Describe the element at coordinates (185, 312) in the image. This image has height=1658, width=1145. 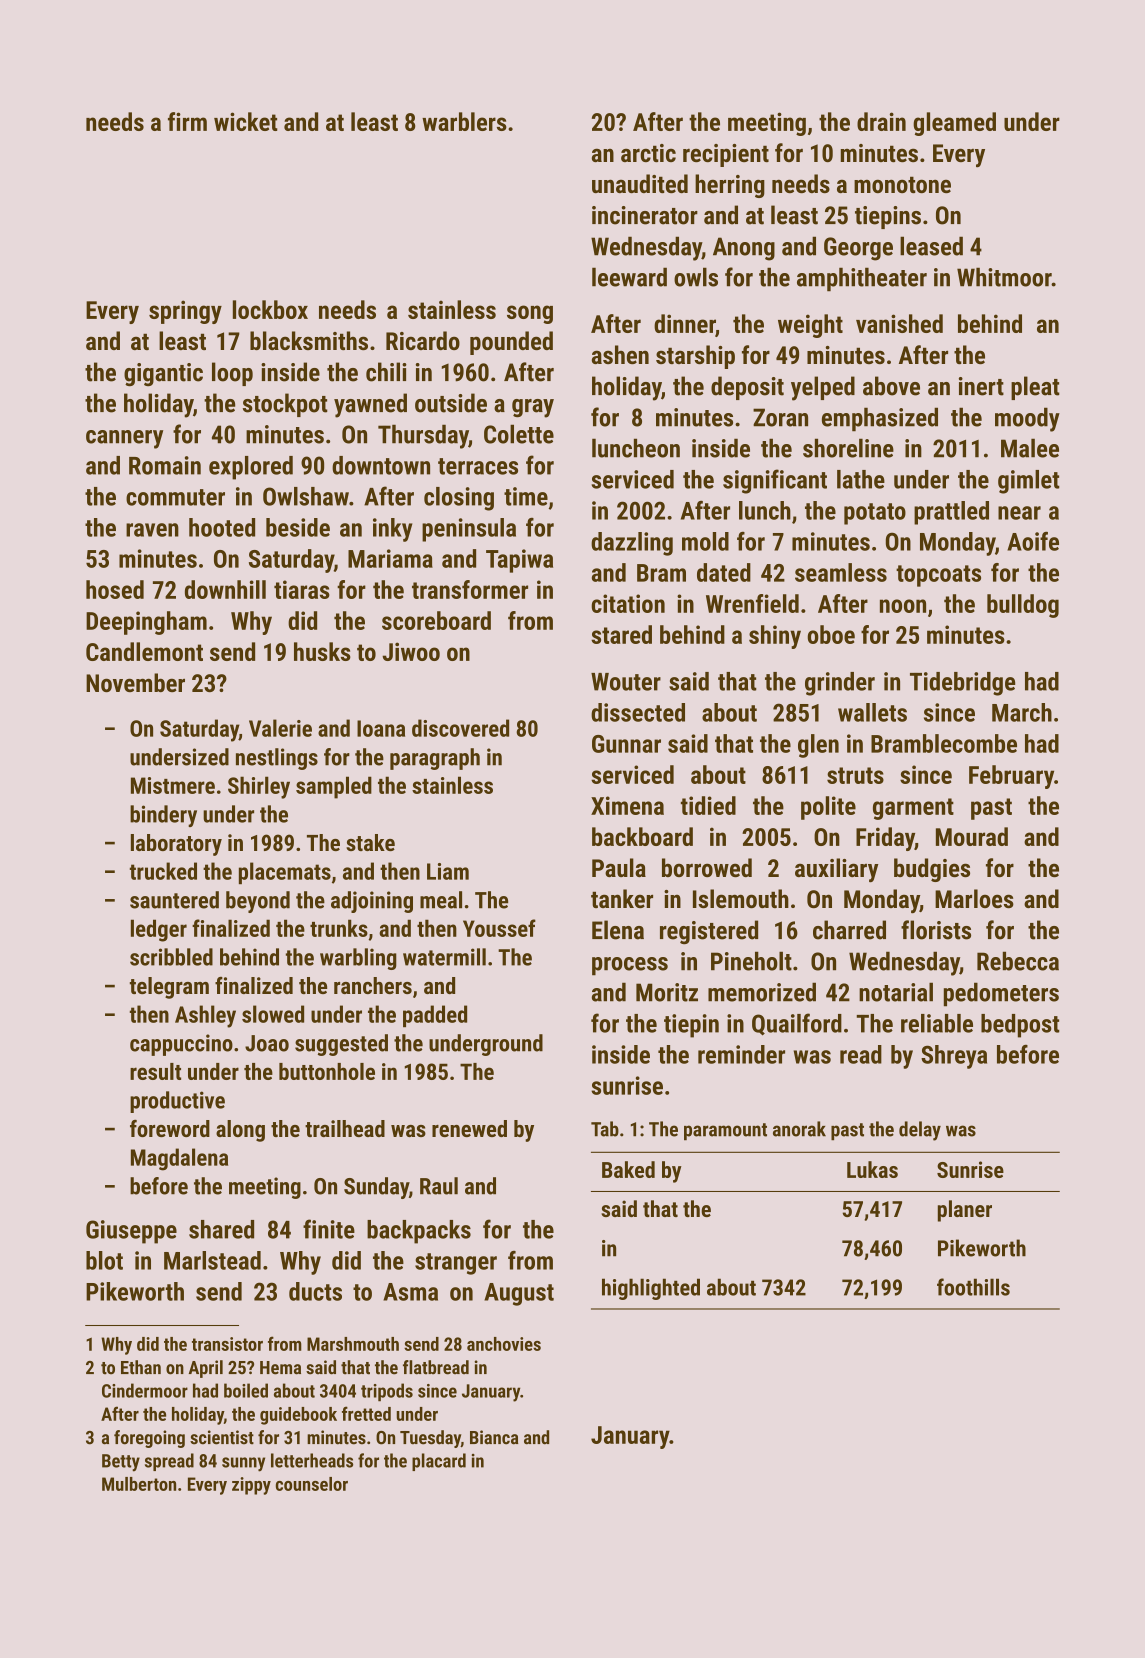
I see `springy` at that location.
